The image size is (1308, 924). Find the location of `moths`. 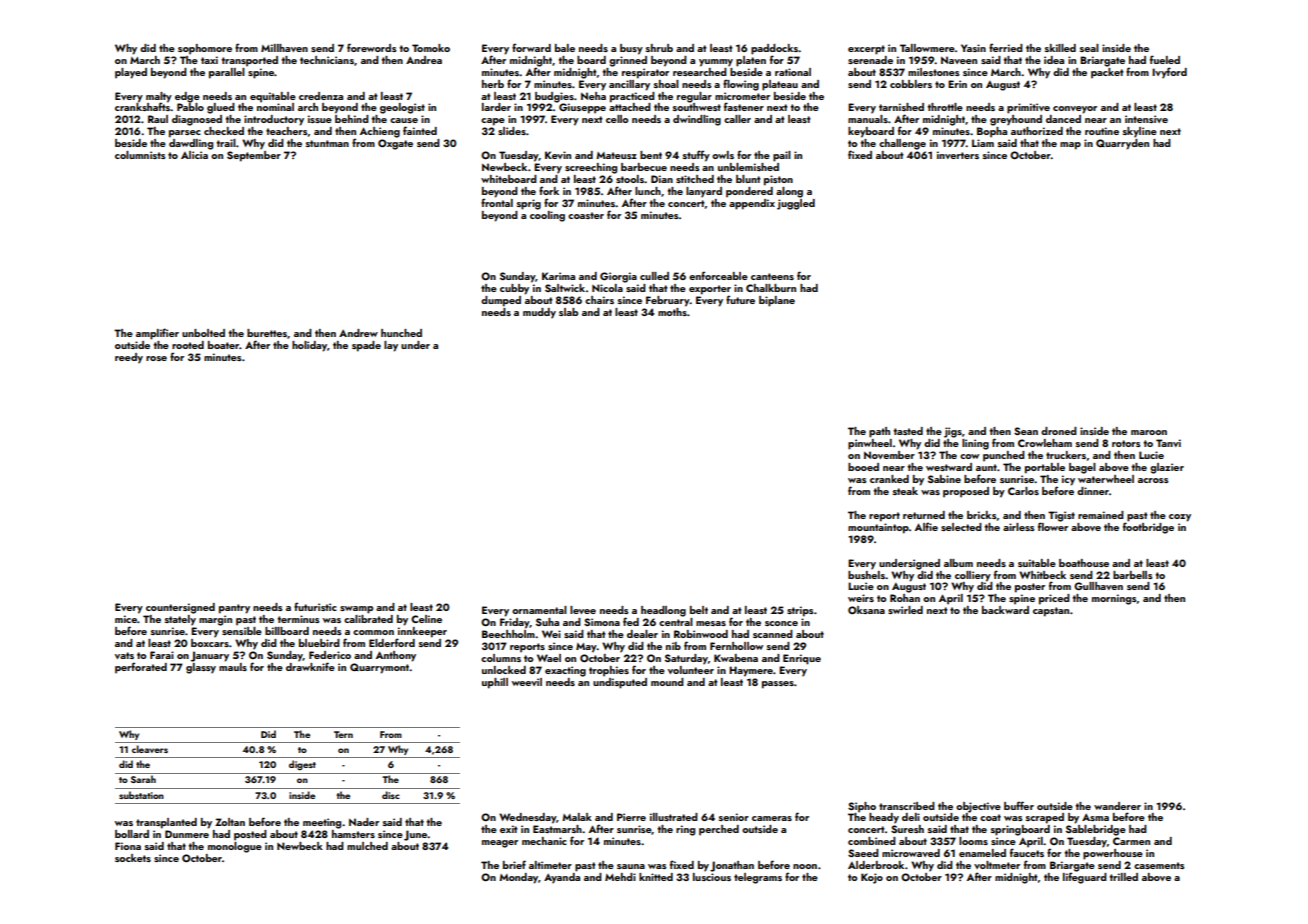

moths is located at coordinates (672, 312).
